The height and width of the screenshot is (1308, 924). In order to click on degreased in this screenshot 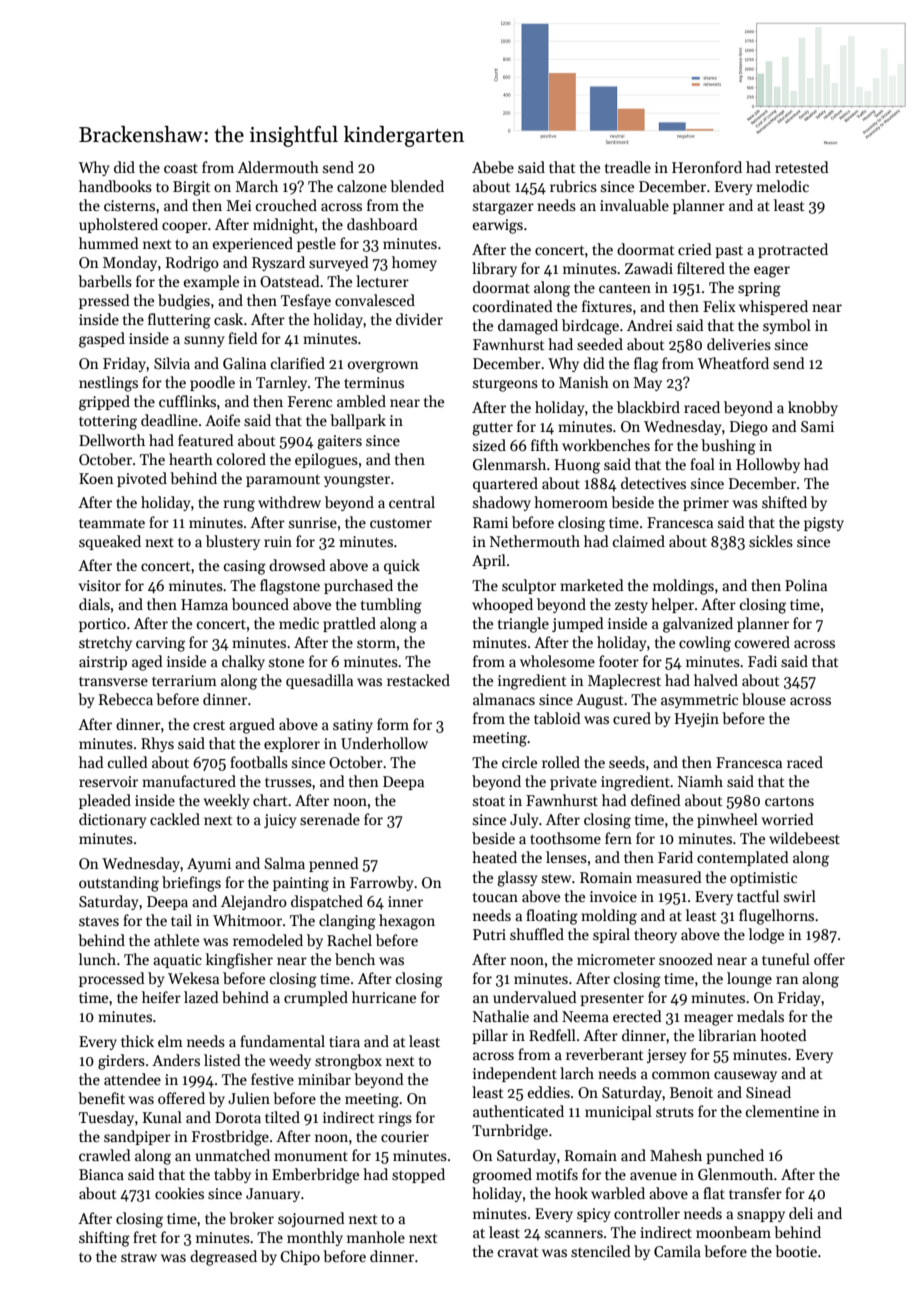, I will do `click(223, 1258)`.
